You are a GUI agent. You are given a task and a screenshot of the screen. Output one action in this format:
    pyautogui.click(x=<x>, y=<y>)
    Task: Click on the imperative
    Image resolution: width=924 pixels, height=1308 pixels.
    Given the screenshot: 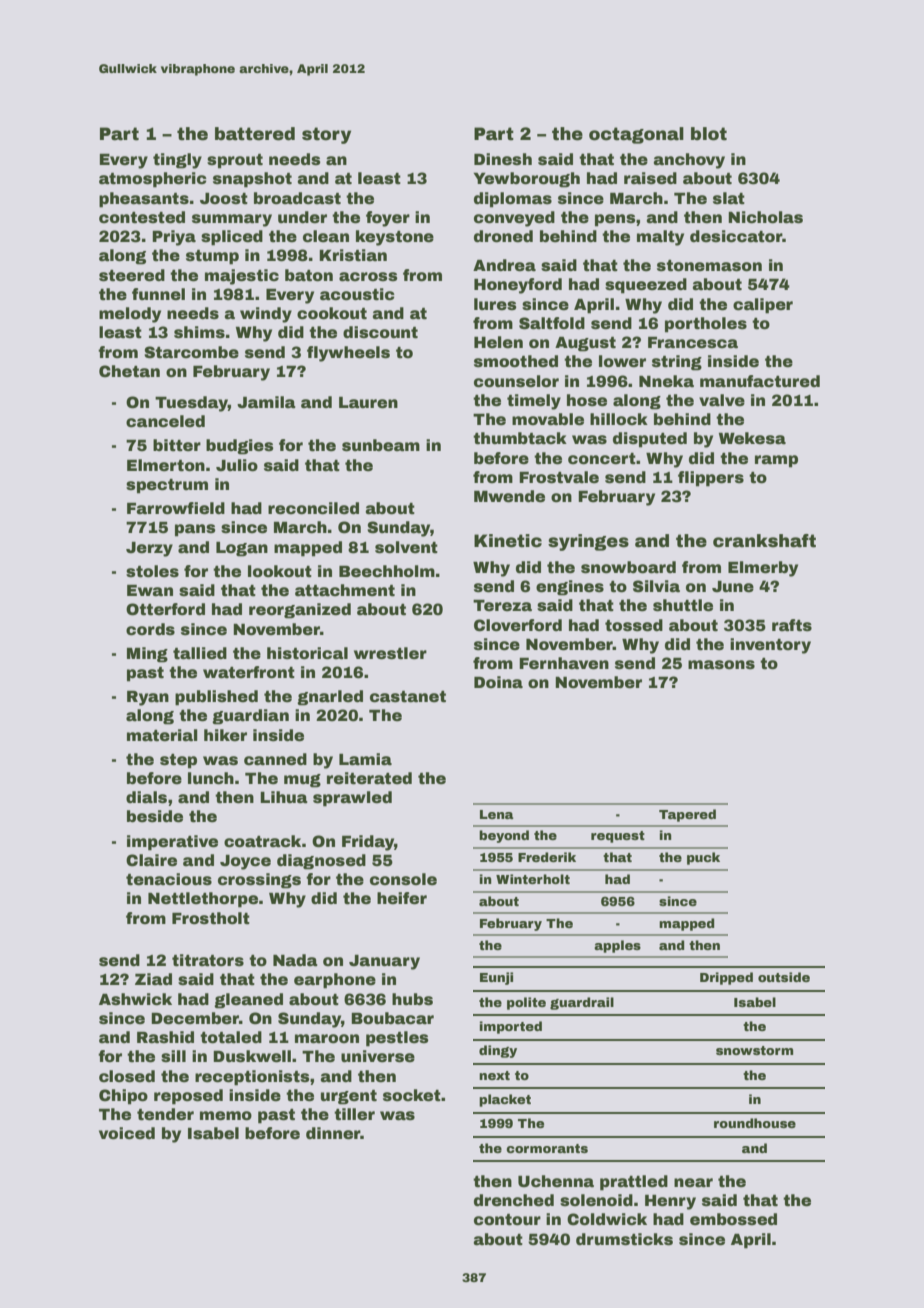 What is the action you would take?
    pyautogui.click(x=172, y=843)
